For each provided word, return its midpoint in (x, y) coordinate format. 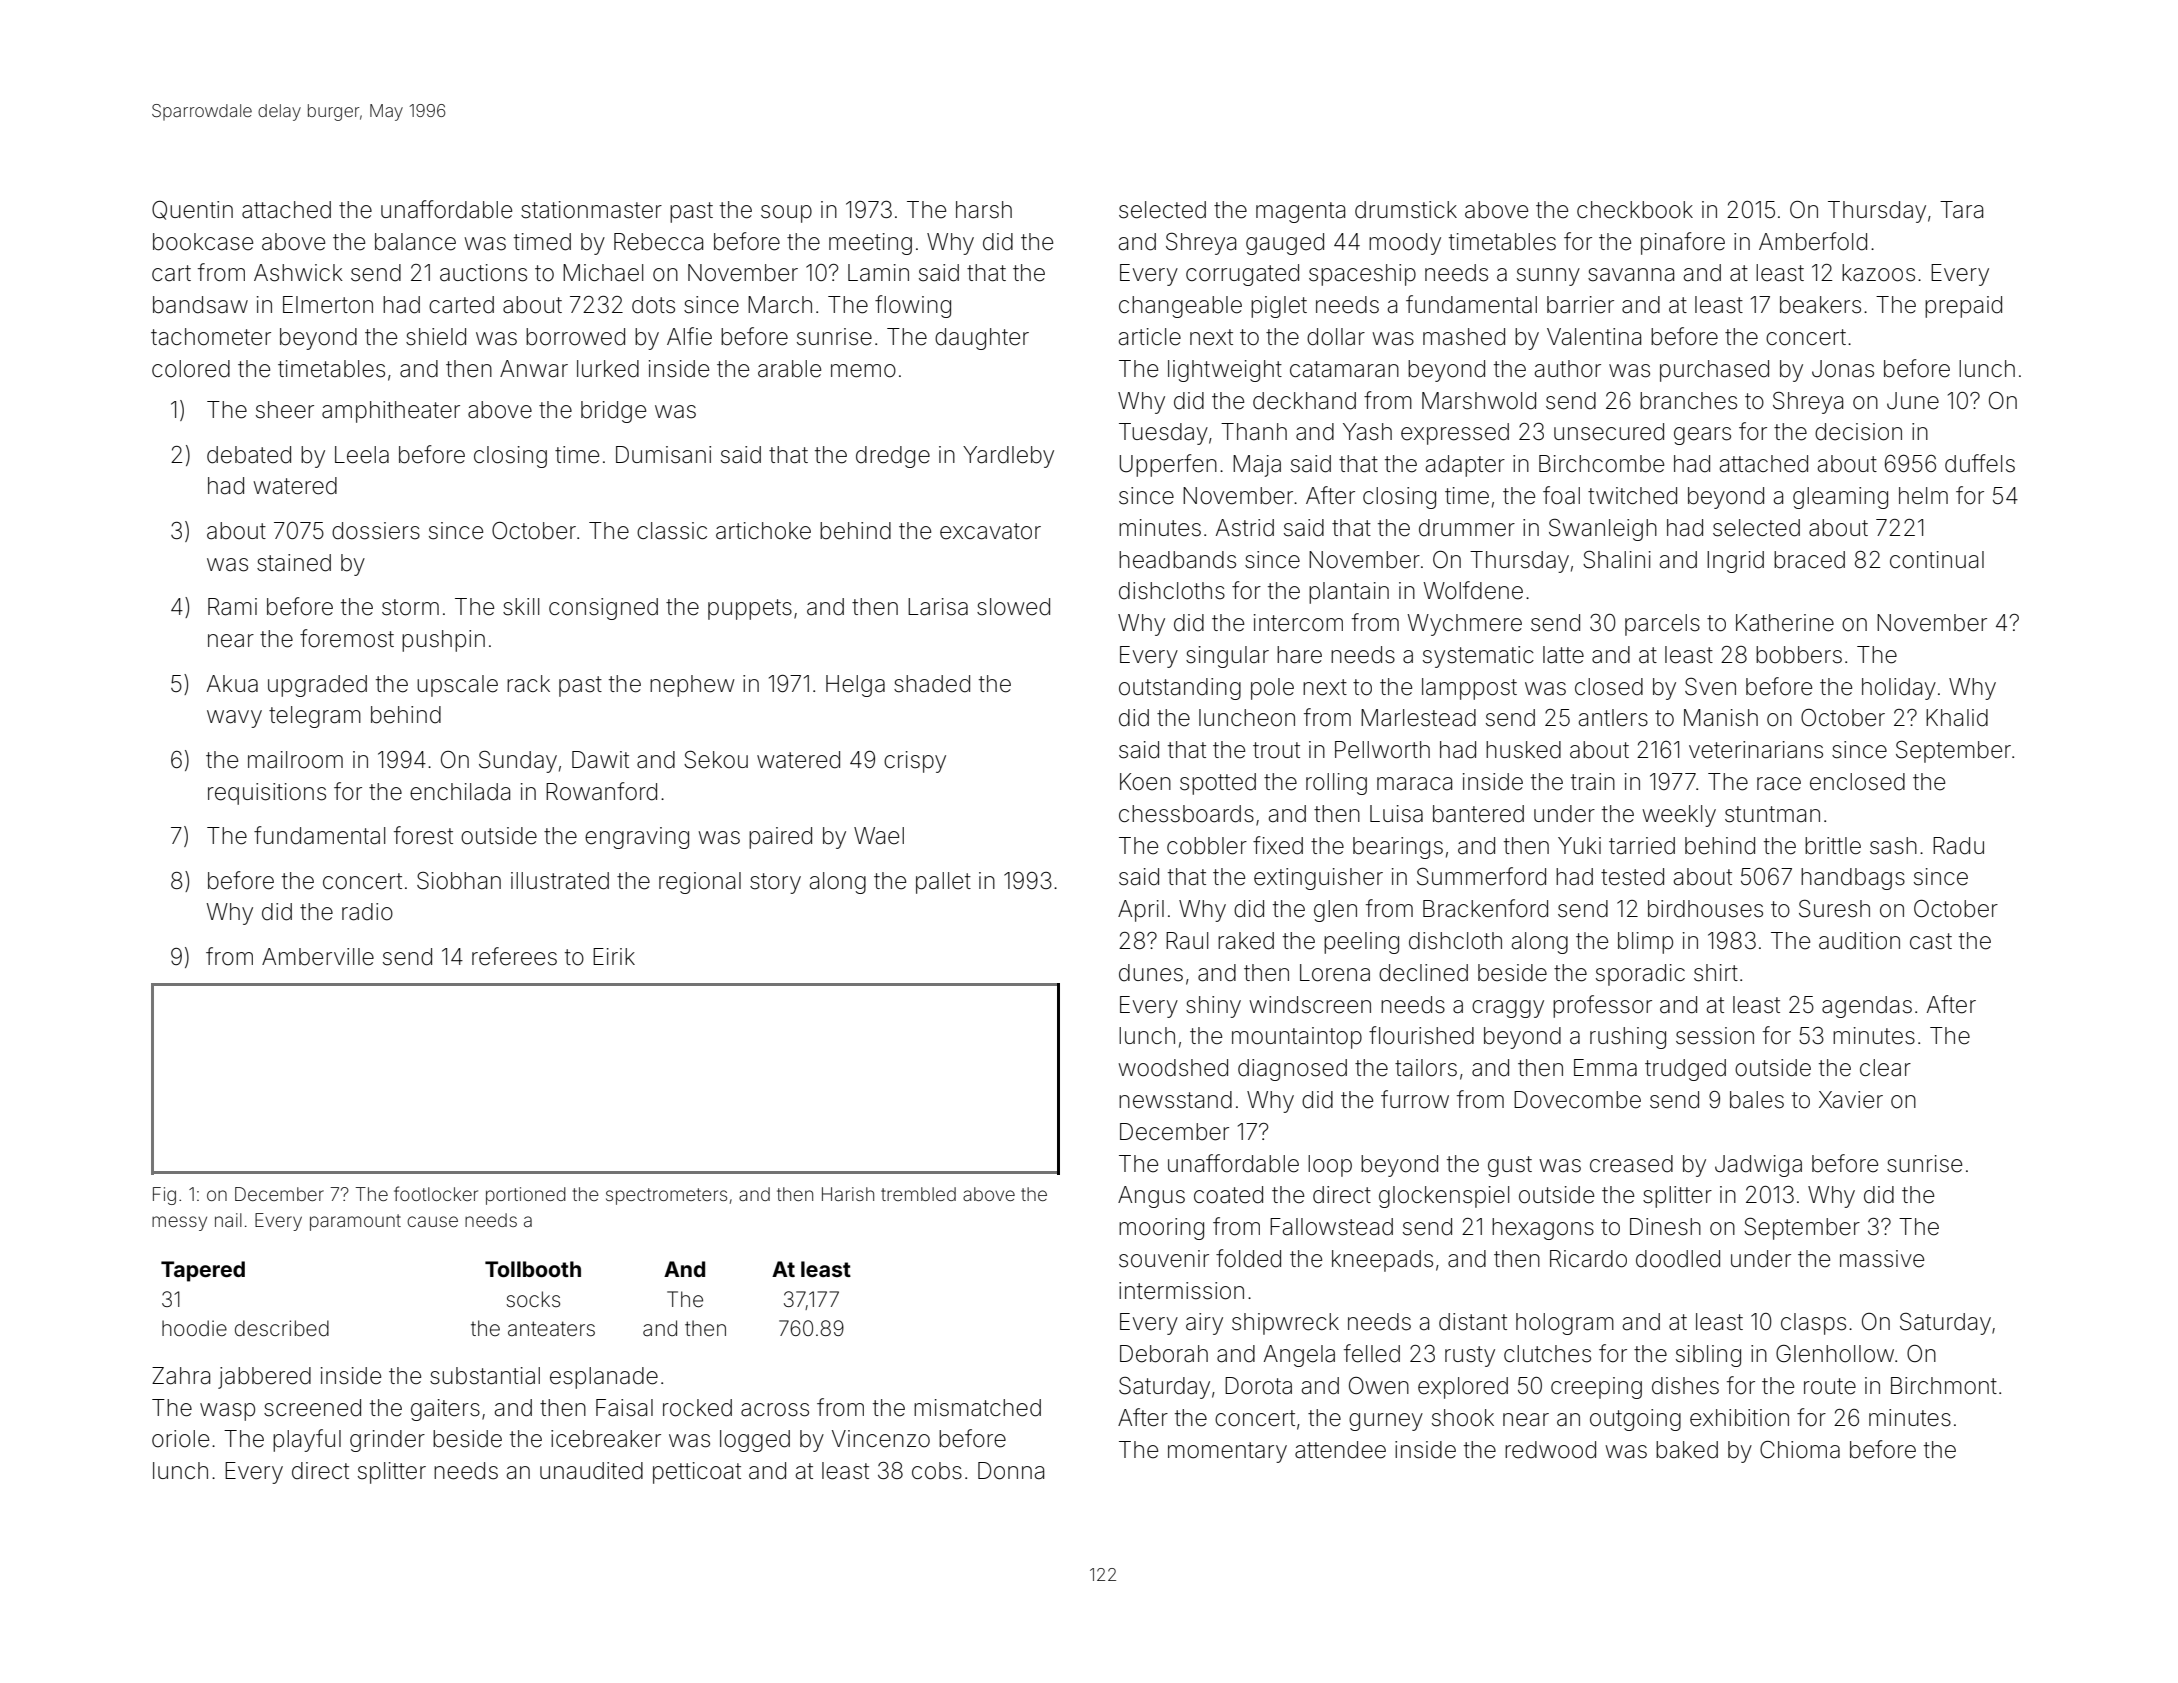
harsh (984, 210)
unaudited (591, 1471)
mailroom (295, 760)
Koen (1145, 782)
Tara (1961, 210)
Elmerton (328, 305)
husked (1523, 750)
